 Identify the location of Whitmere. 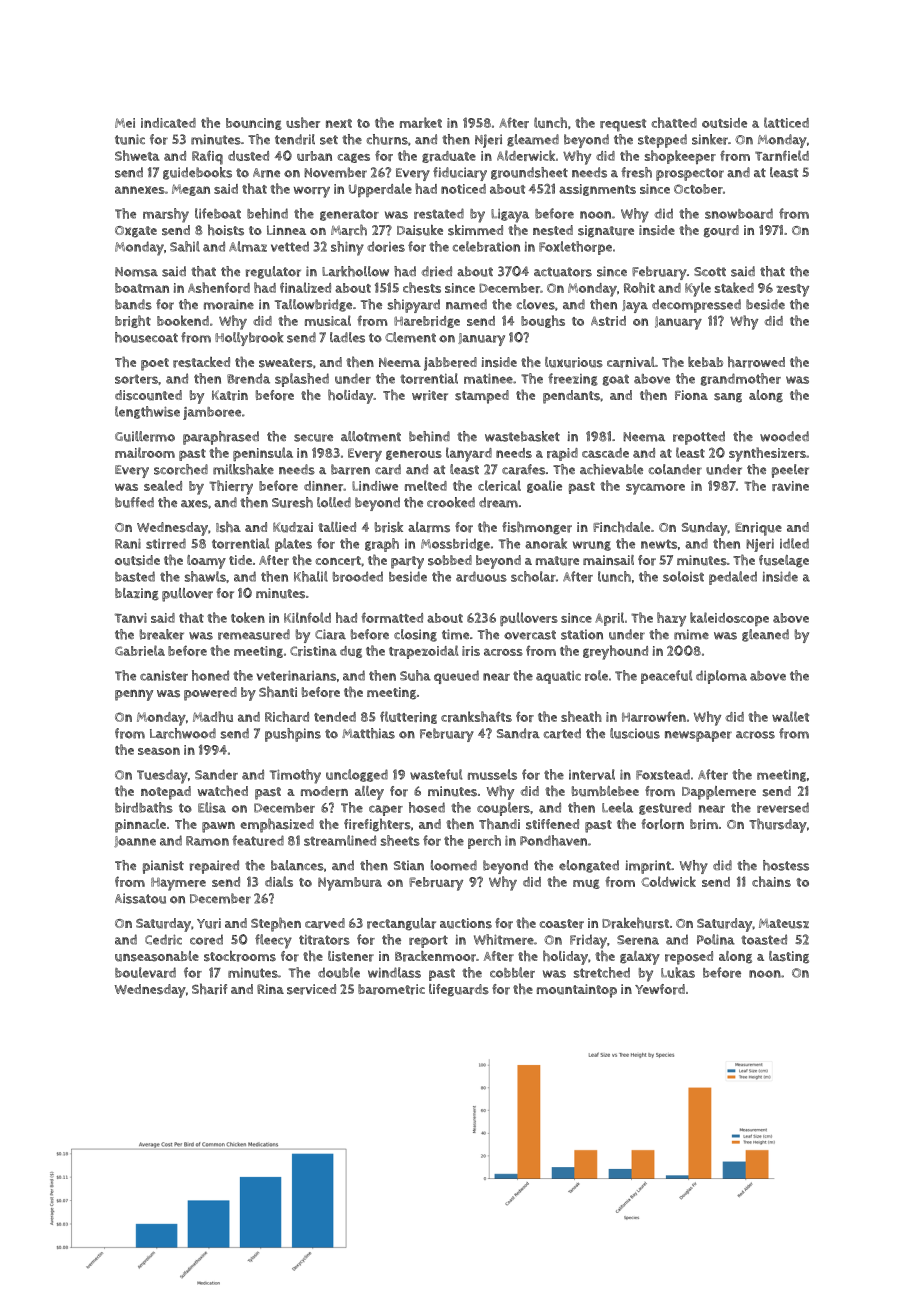
(504, 939).
